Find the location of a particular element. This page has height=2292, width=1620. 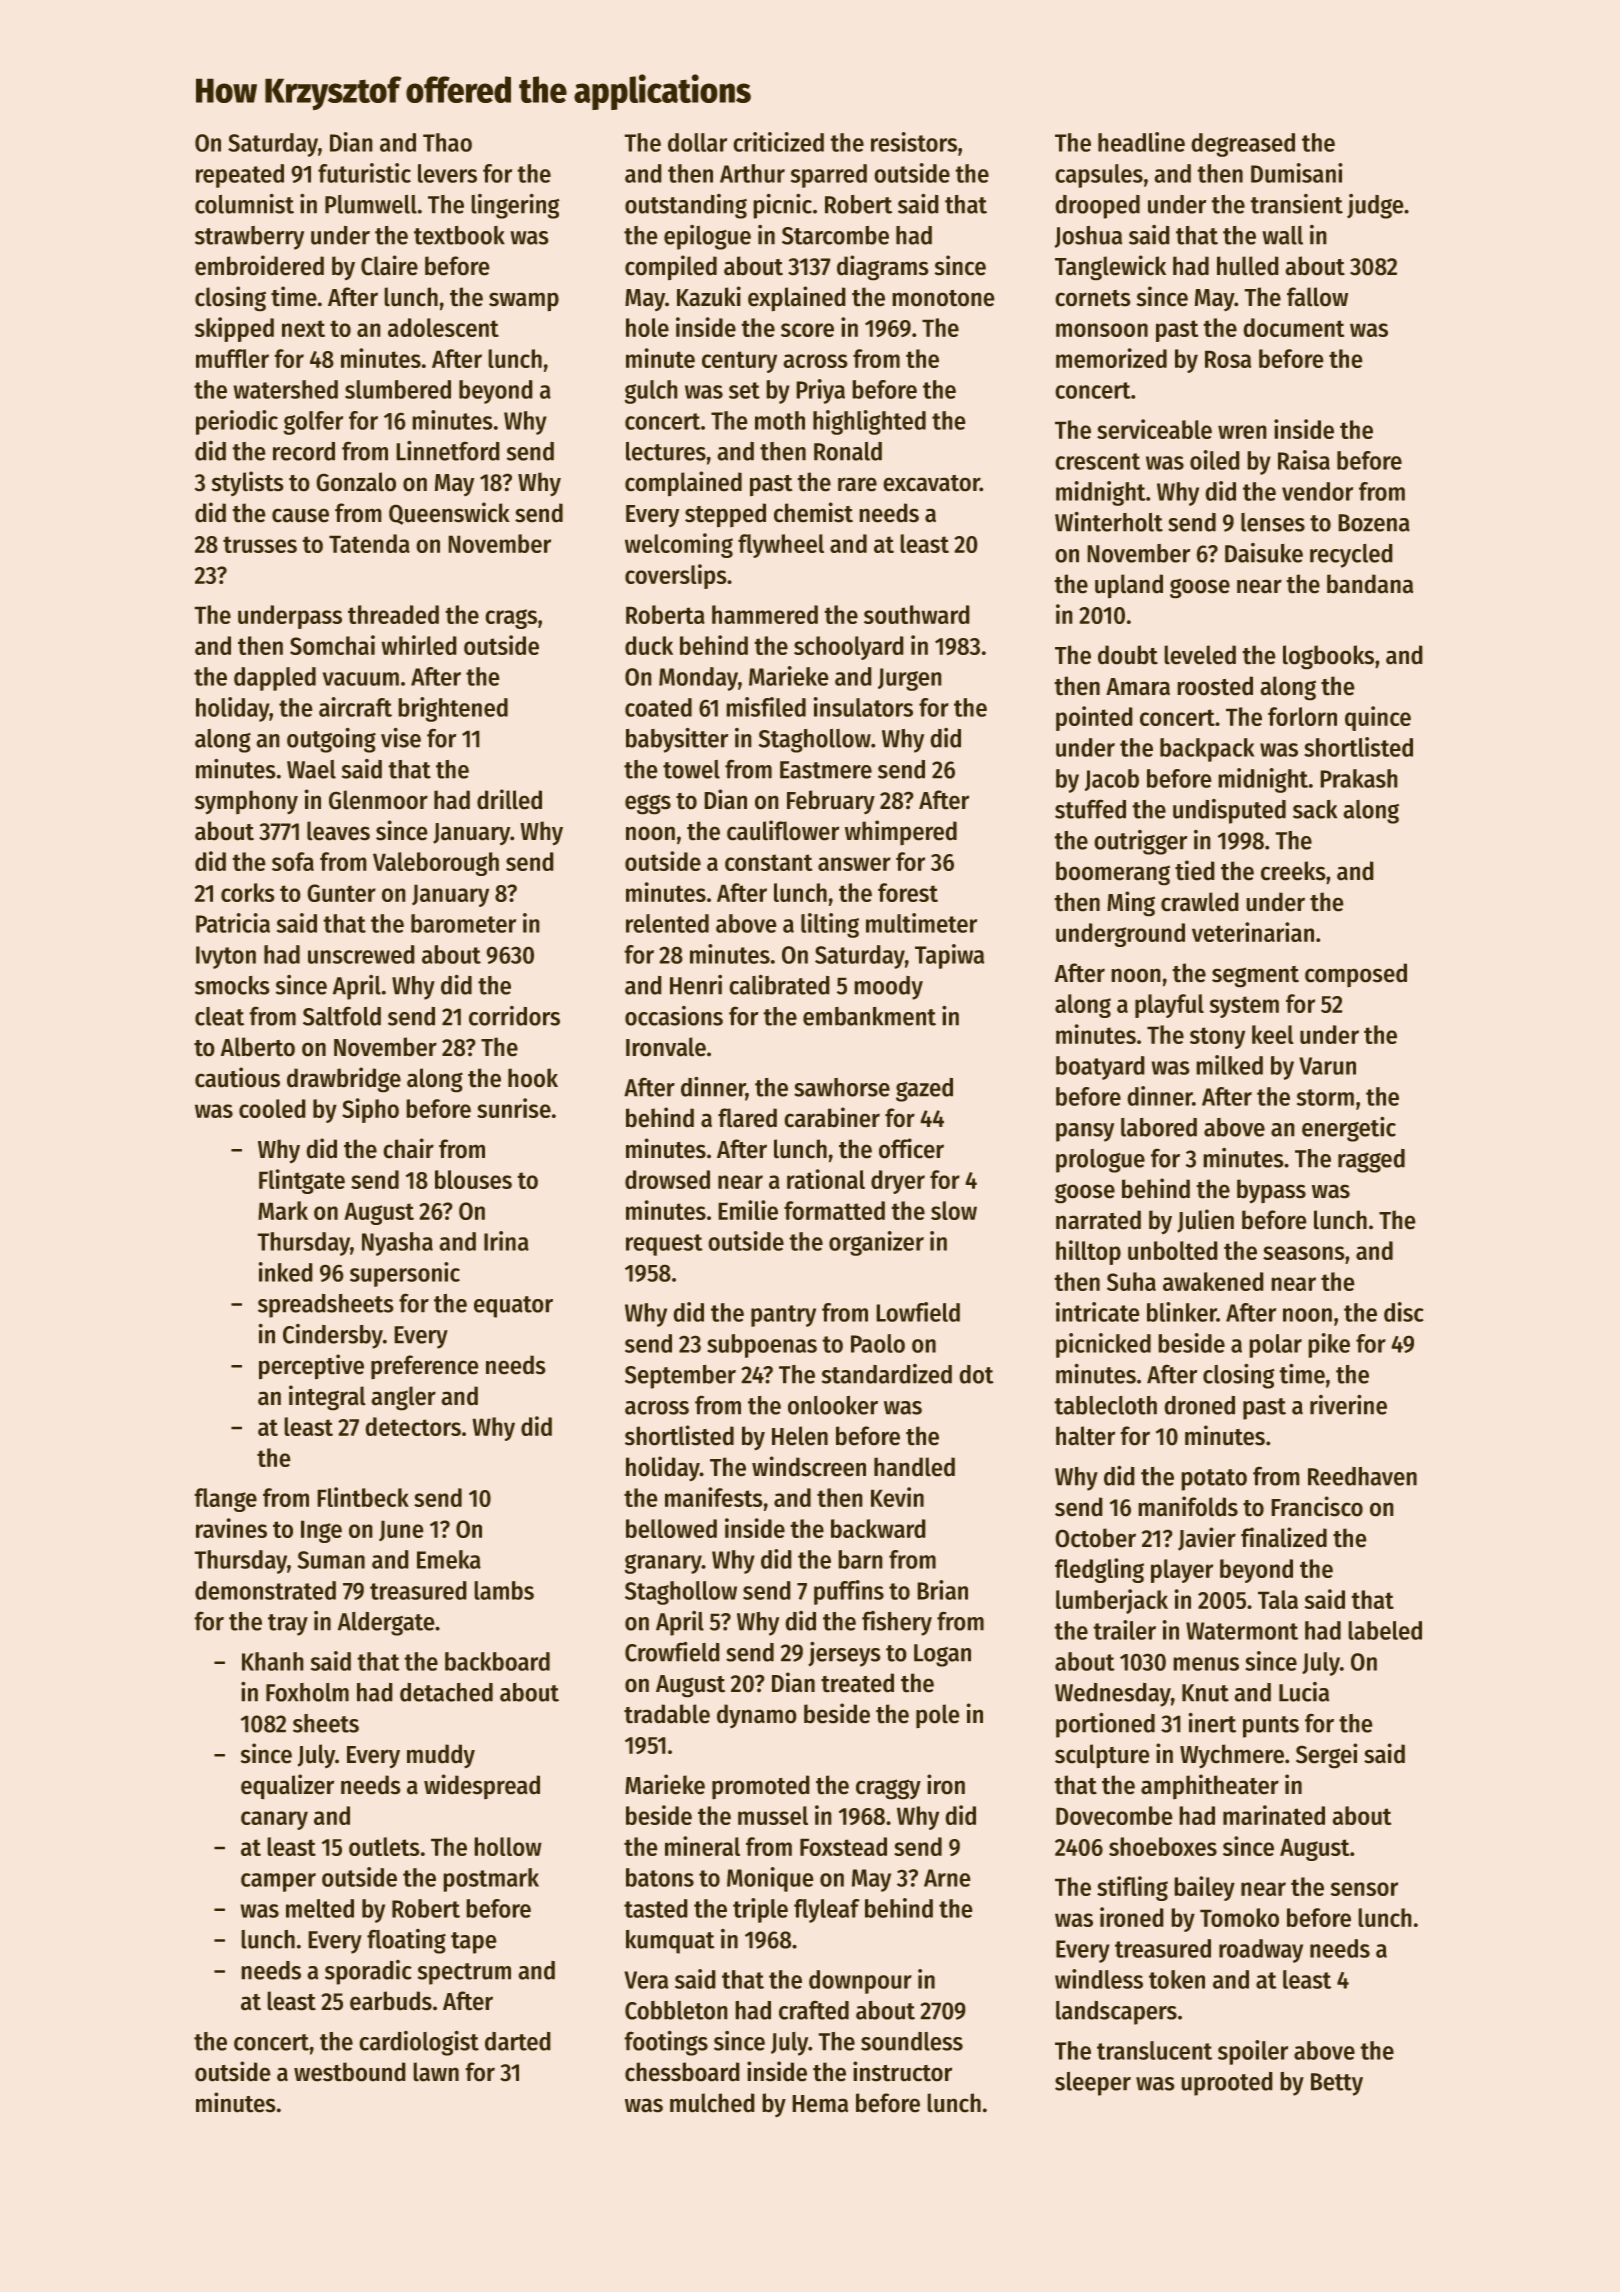

doubt is located at coordinates (1128, 655).
